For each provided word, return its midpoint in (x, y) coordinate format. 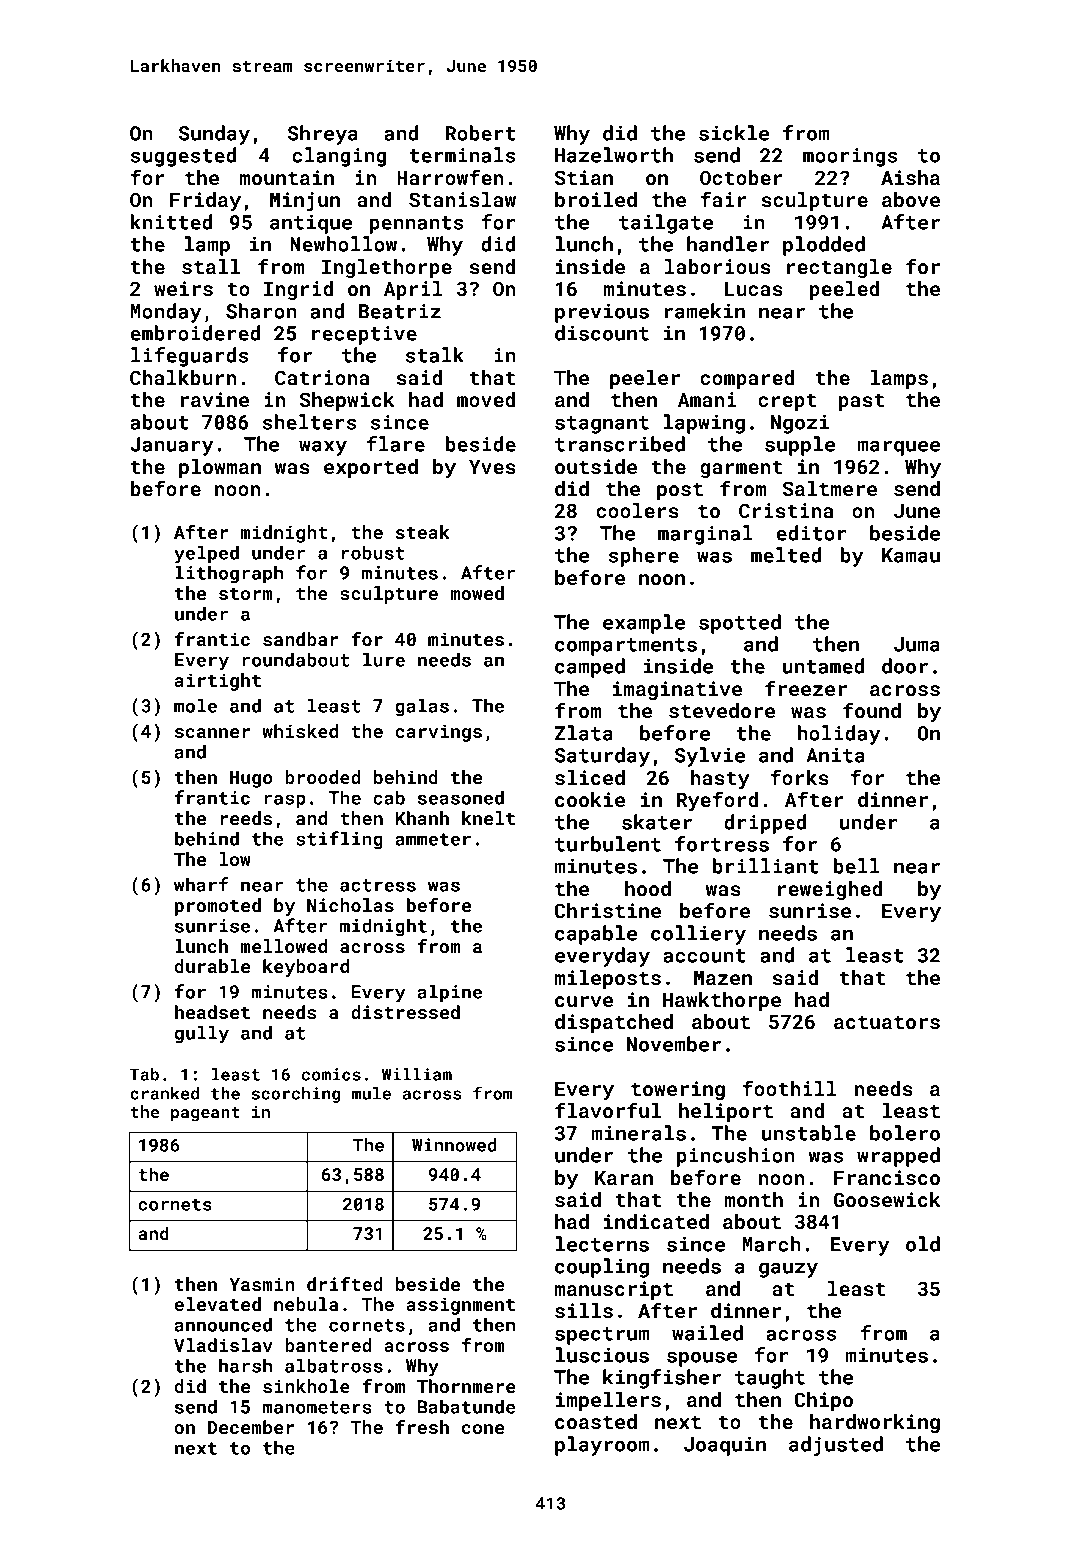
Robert (480, 133)
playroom (602, 1446)
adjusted (836, 1446)
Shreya (323, 135)
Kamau (911, 555)
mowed (477, 593)
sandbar (301, 639)
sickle (734, 133)
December (251, 1427)
